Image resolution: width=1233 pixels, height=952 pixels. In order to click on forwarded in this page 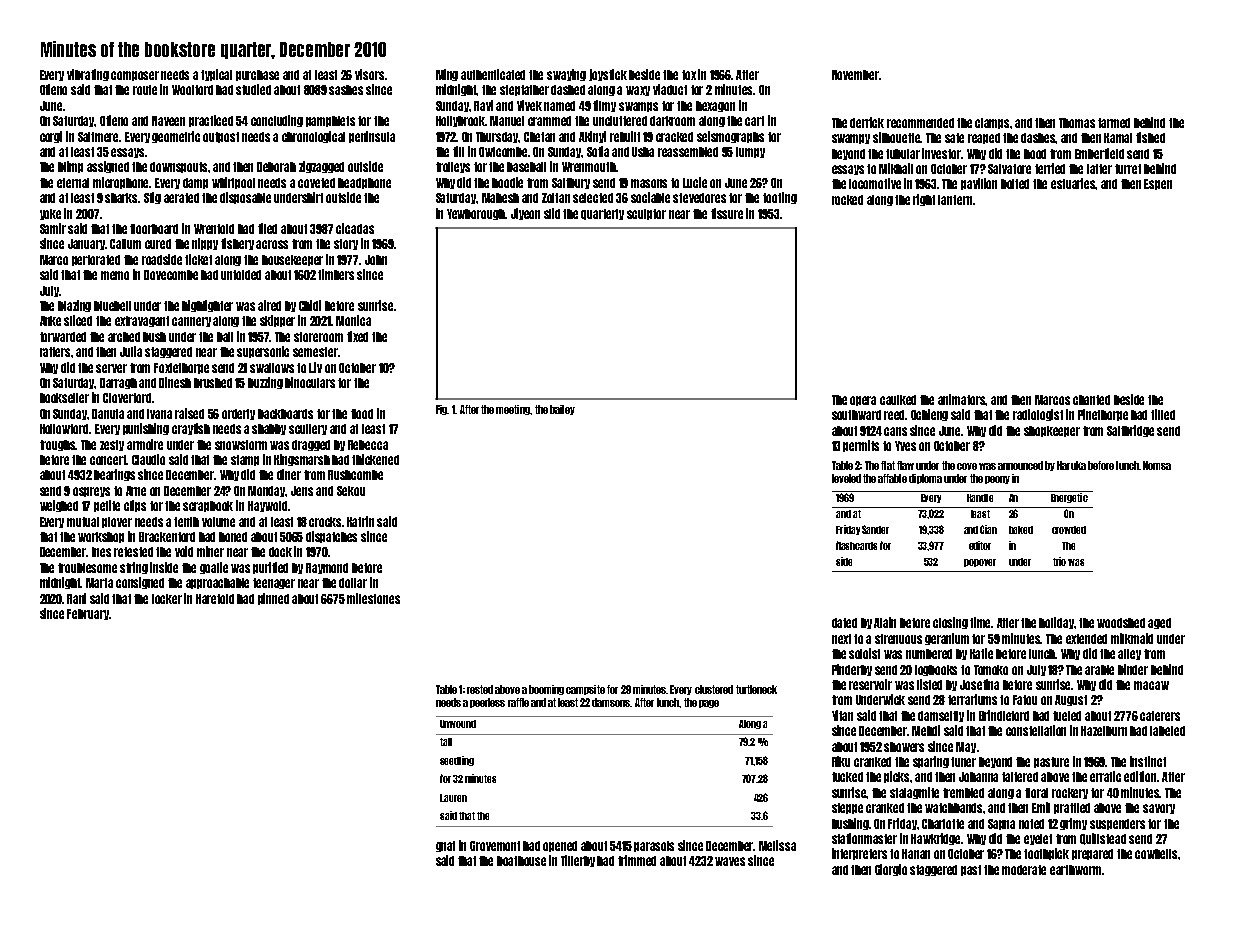, I will do `click(63, 337)`.
